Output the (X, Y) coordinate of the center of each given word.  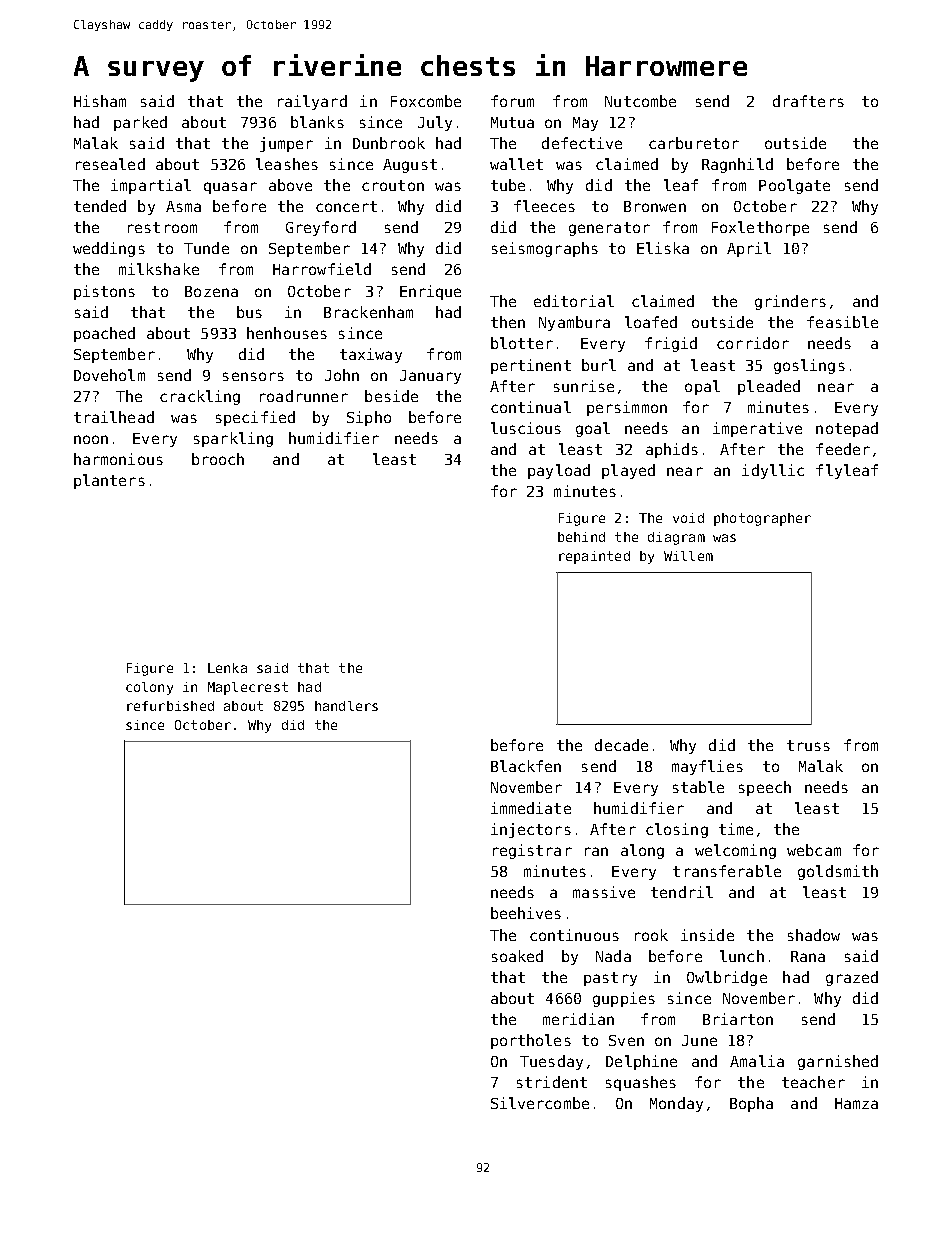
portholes (531, 1041)
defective (582, 143)
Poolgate (794, 186)
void (688, 518)
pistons (104, 292)
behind (581, 537)
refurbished (170, 706)
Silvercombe (540, 1103)
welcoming (735, 851)
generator (609, 229)
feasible (842, 322)
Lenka (227, 668)
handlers (346, 706)
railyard (312, 102)
